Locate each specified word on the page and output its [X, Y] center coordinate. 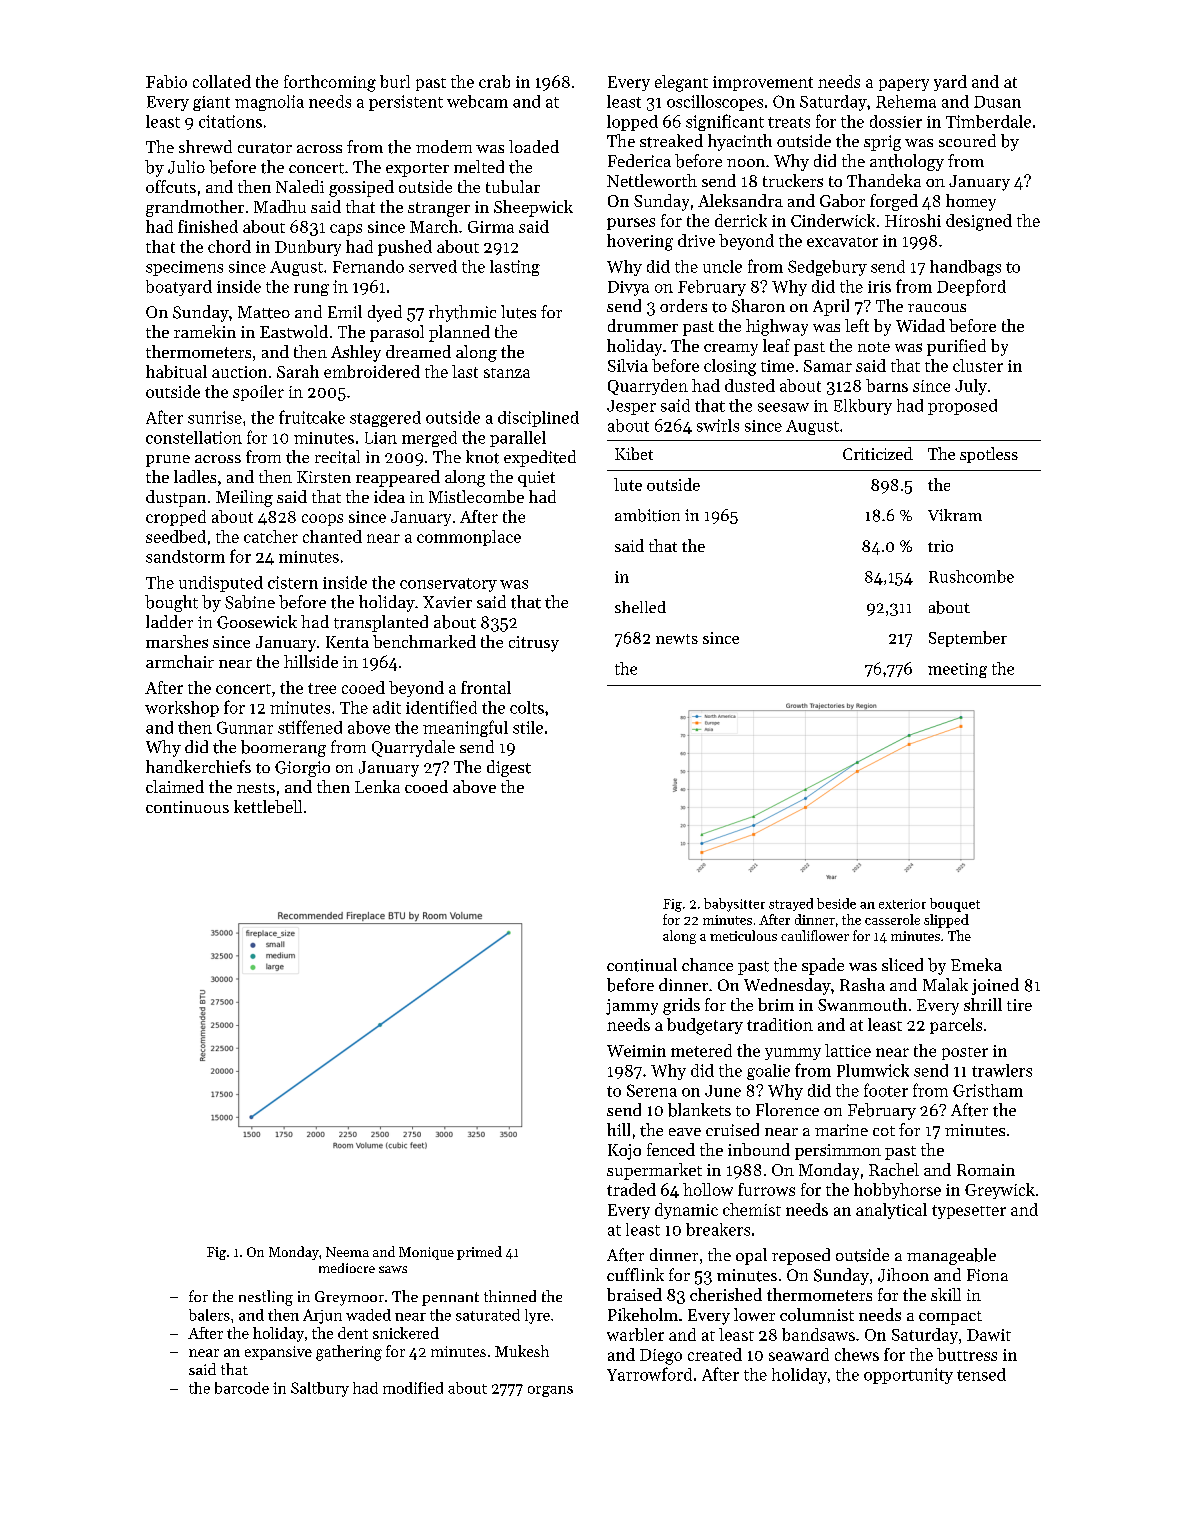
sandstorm [185, 556]
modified [413, 1388]
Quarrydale [413, 748]
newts [677, 639]
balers [209, 1315]
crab [494, 81]
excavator [842, 242]
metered [701, 1050]
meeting [957, 670]
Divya [628, 288]
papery [904, 85]
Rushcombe [971, 576]
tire [1019, 1005]
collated [222, 81]
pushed [405, 248]
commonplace [469, 538]
